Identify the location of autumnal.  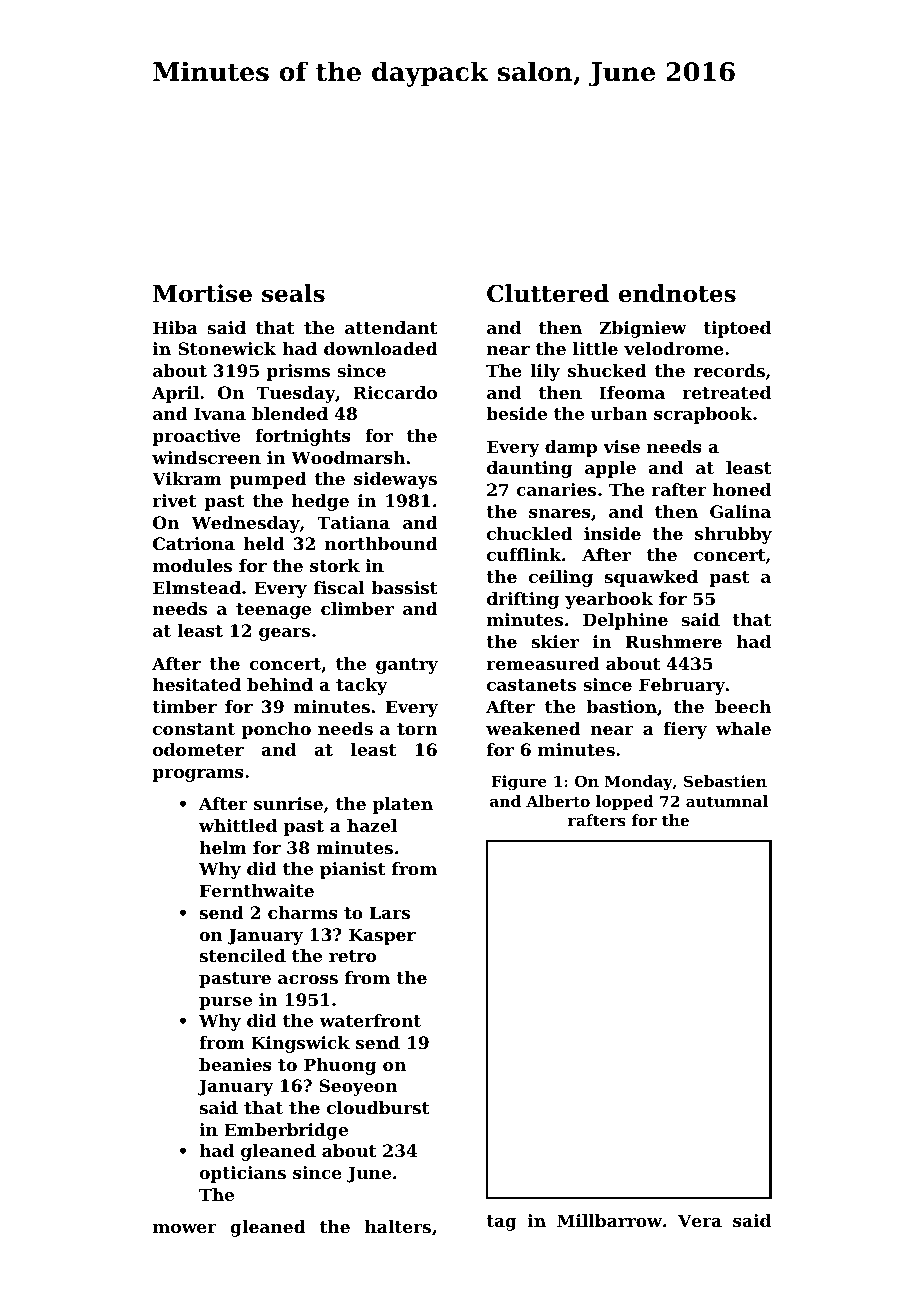
(727, 801).
